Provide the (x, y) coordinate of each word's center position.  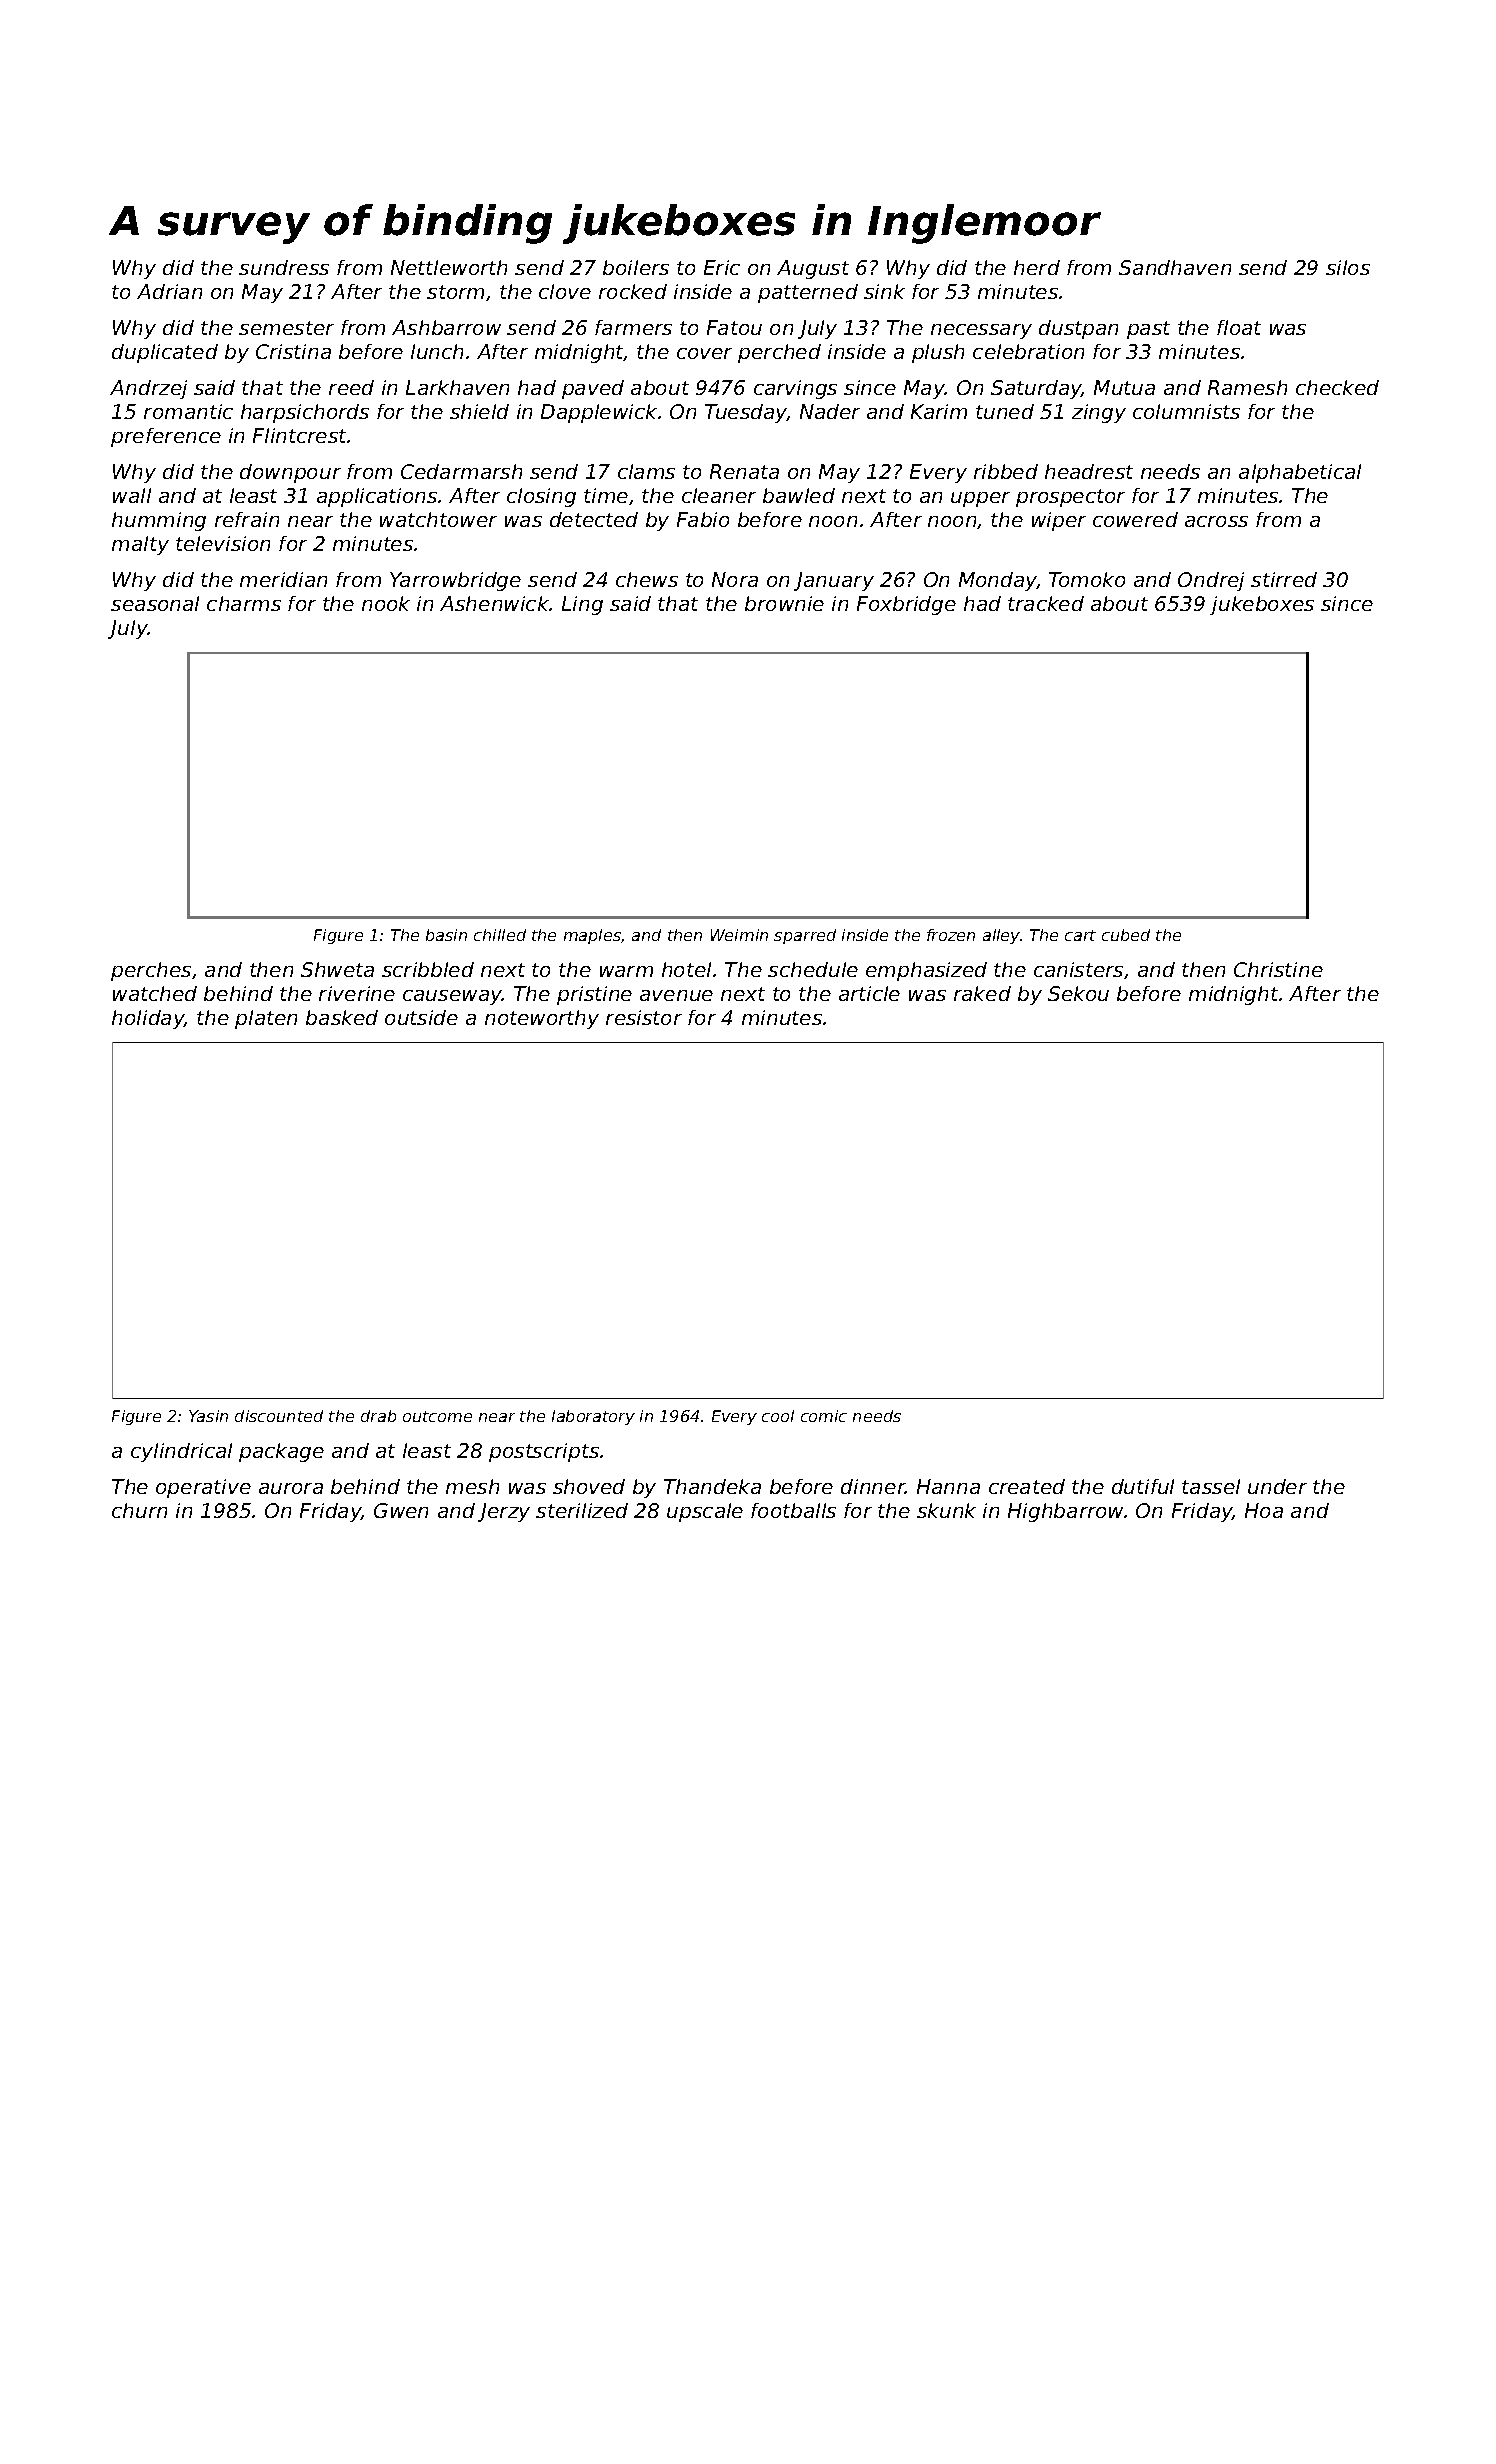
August (813, 269)
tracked (1046, 603)
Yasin (208, 1416)
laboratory (593, 1417)
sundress (284, 267)
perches (151, 971)
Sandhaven (1175, 267)
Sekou (1078, 993)
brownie (784, 603)
